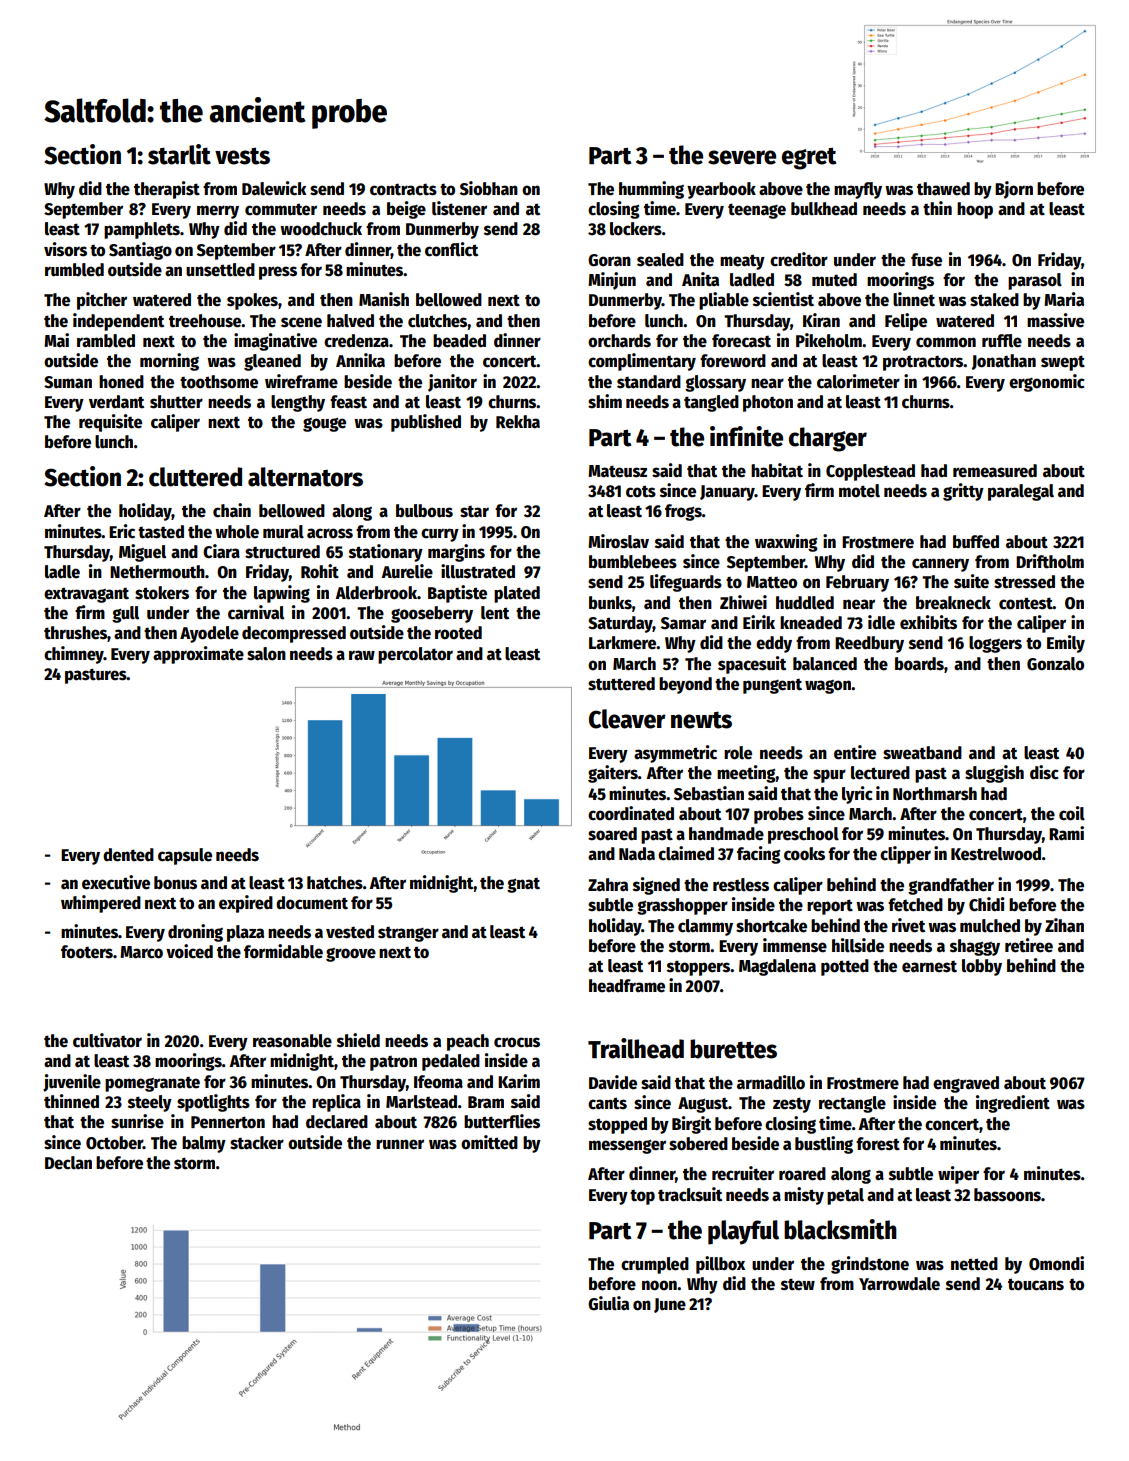  What do you see at coordinates (743, 1232) in the document?
I see `playful` at bounding box center [743, 1232].
